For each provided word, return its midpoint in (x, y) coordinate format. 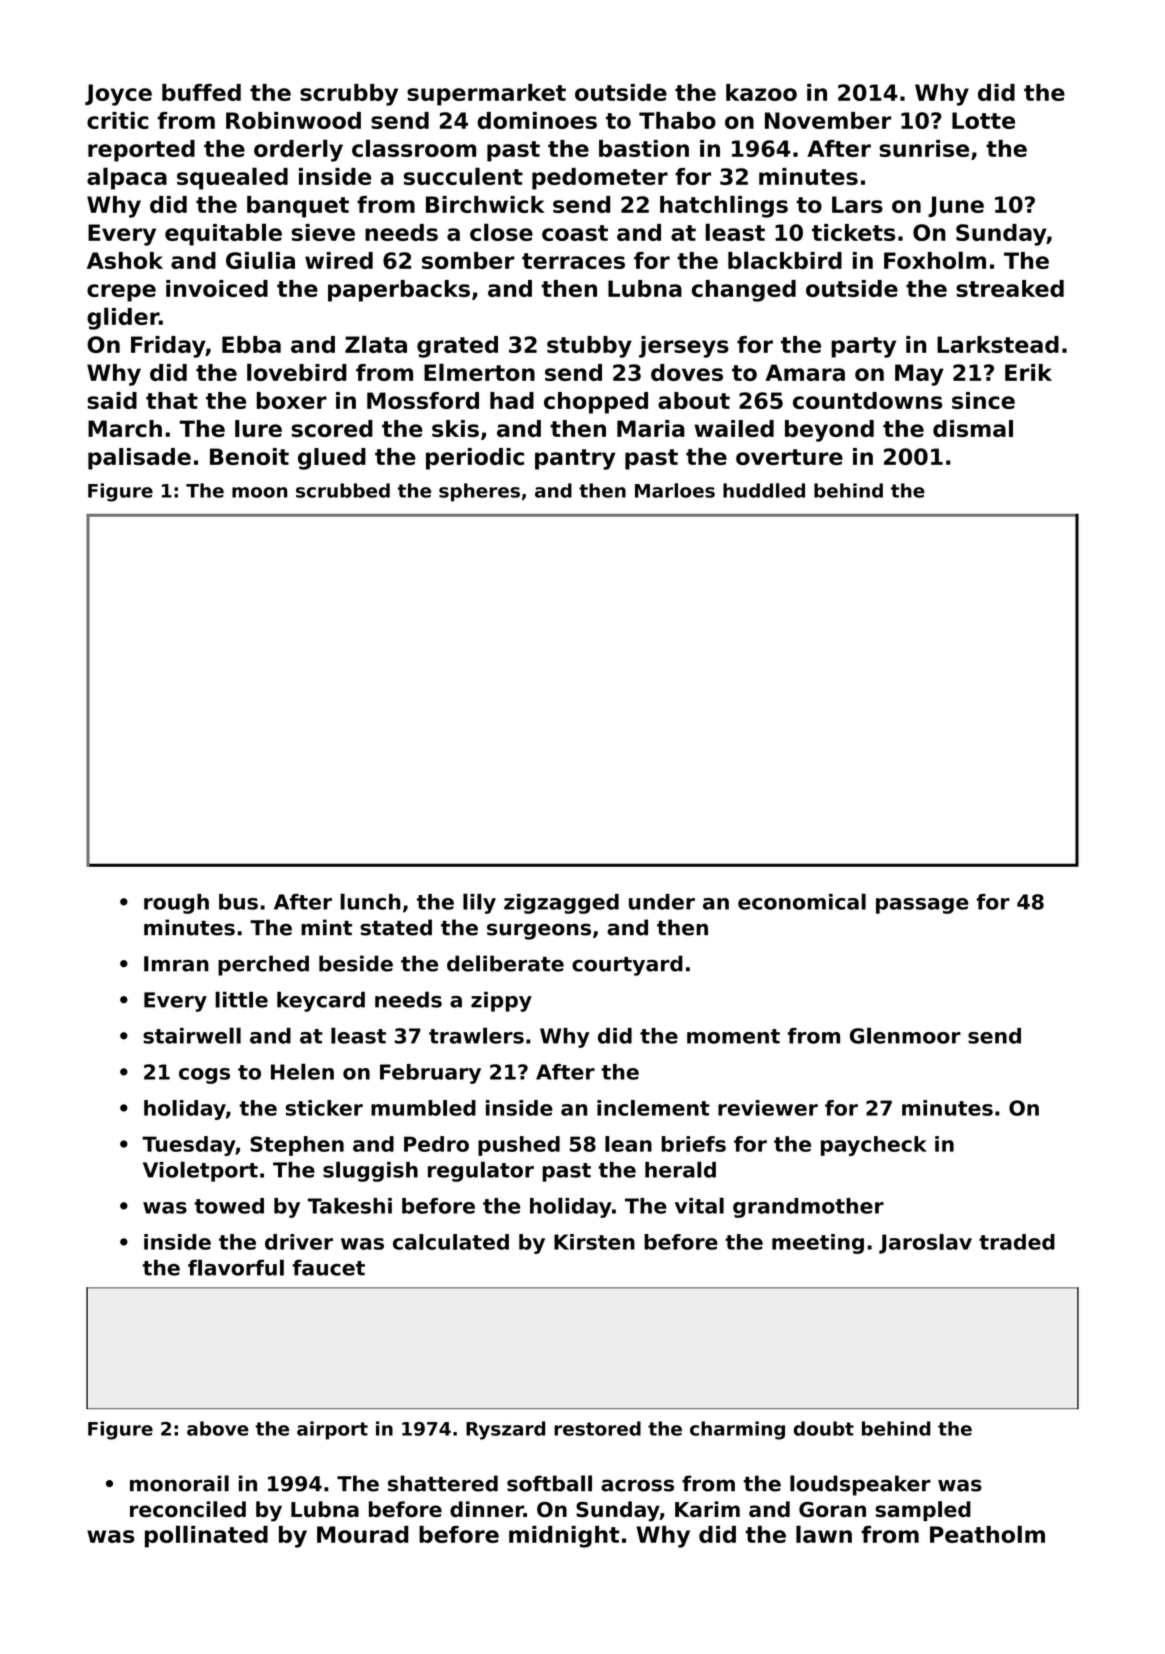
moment (733, 1036)
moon (259, 492)
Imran (176, 964)
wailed (734, 428)
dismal (973, 428)
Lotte (983, 120)
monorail (179, 1483)
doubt (824, 1428)
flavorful (236, 1267)
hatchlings (724, 206)
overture (789, 457)
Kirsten (594, 1242)
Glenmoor (905, 1035)
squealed (232, 178)
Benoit (249, 456)
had (512, 400)
